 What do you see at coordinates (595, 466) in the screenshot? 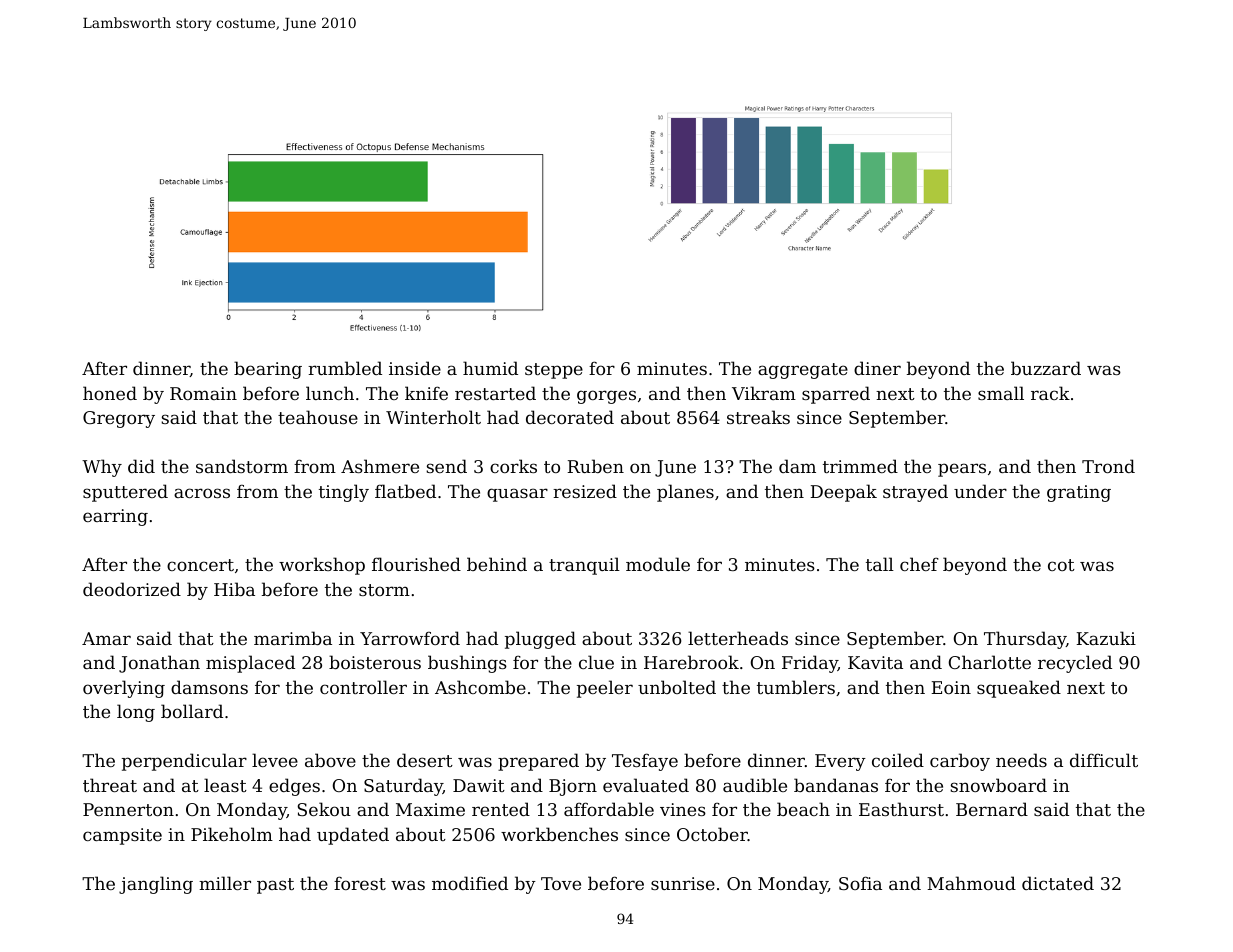
I see `Ruben` at bounding box center [595, 466].
